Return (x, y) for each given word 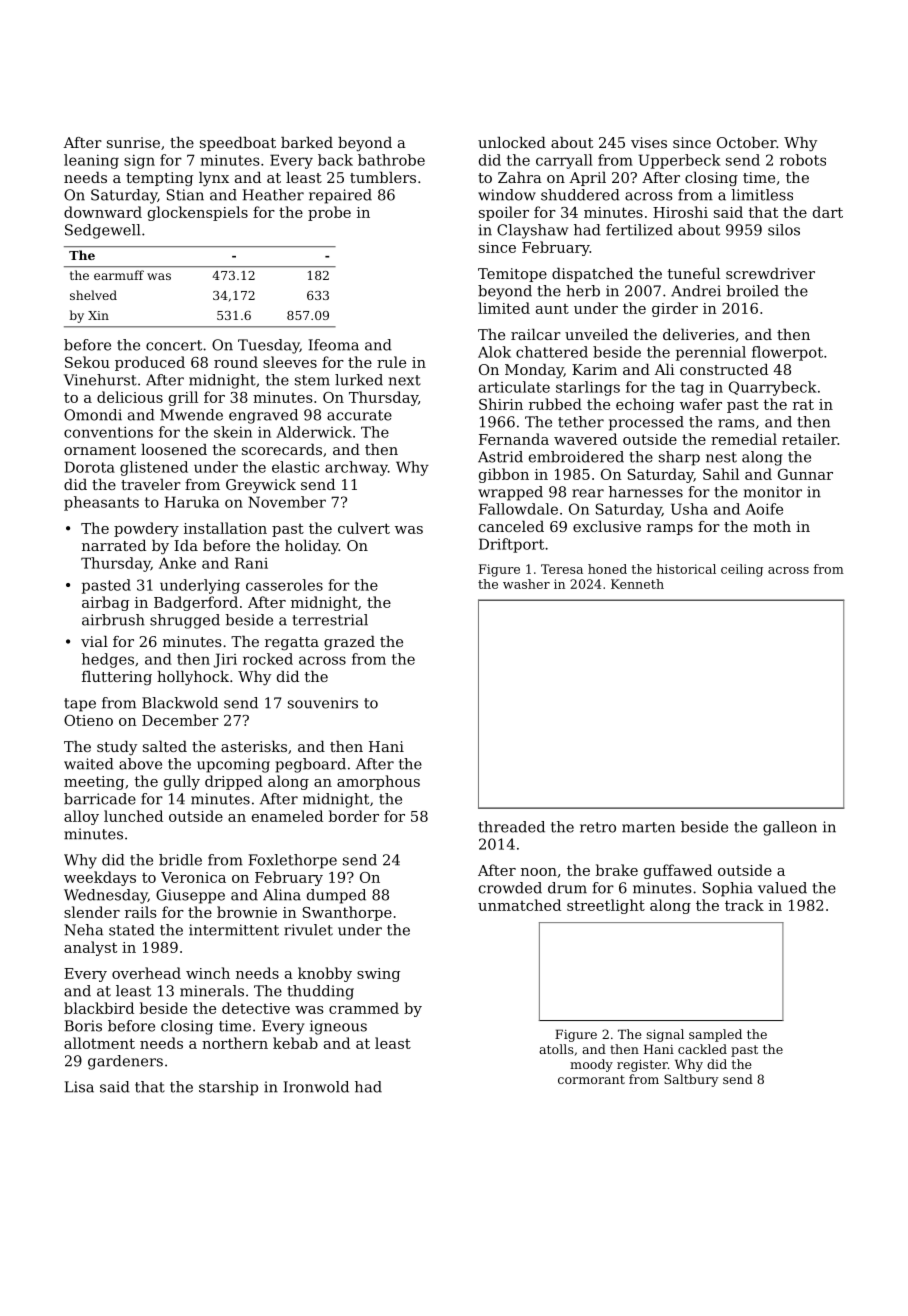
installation (225, 528)
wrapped (510, 493)
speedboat (238, 144)
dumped (336, 896)
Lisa (79, 1087)
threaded (511, 827)
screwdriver (770, 273)
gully (182, 782)
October (746, 142)
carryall (564, 161)
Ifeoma (334, 345)
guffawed (678, 871)
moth (772, 526)
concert (174, 345)
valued (782, 888)
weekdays (100, 878)
